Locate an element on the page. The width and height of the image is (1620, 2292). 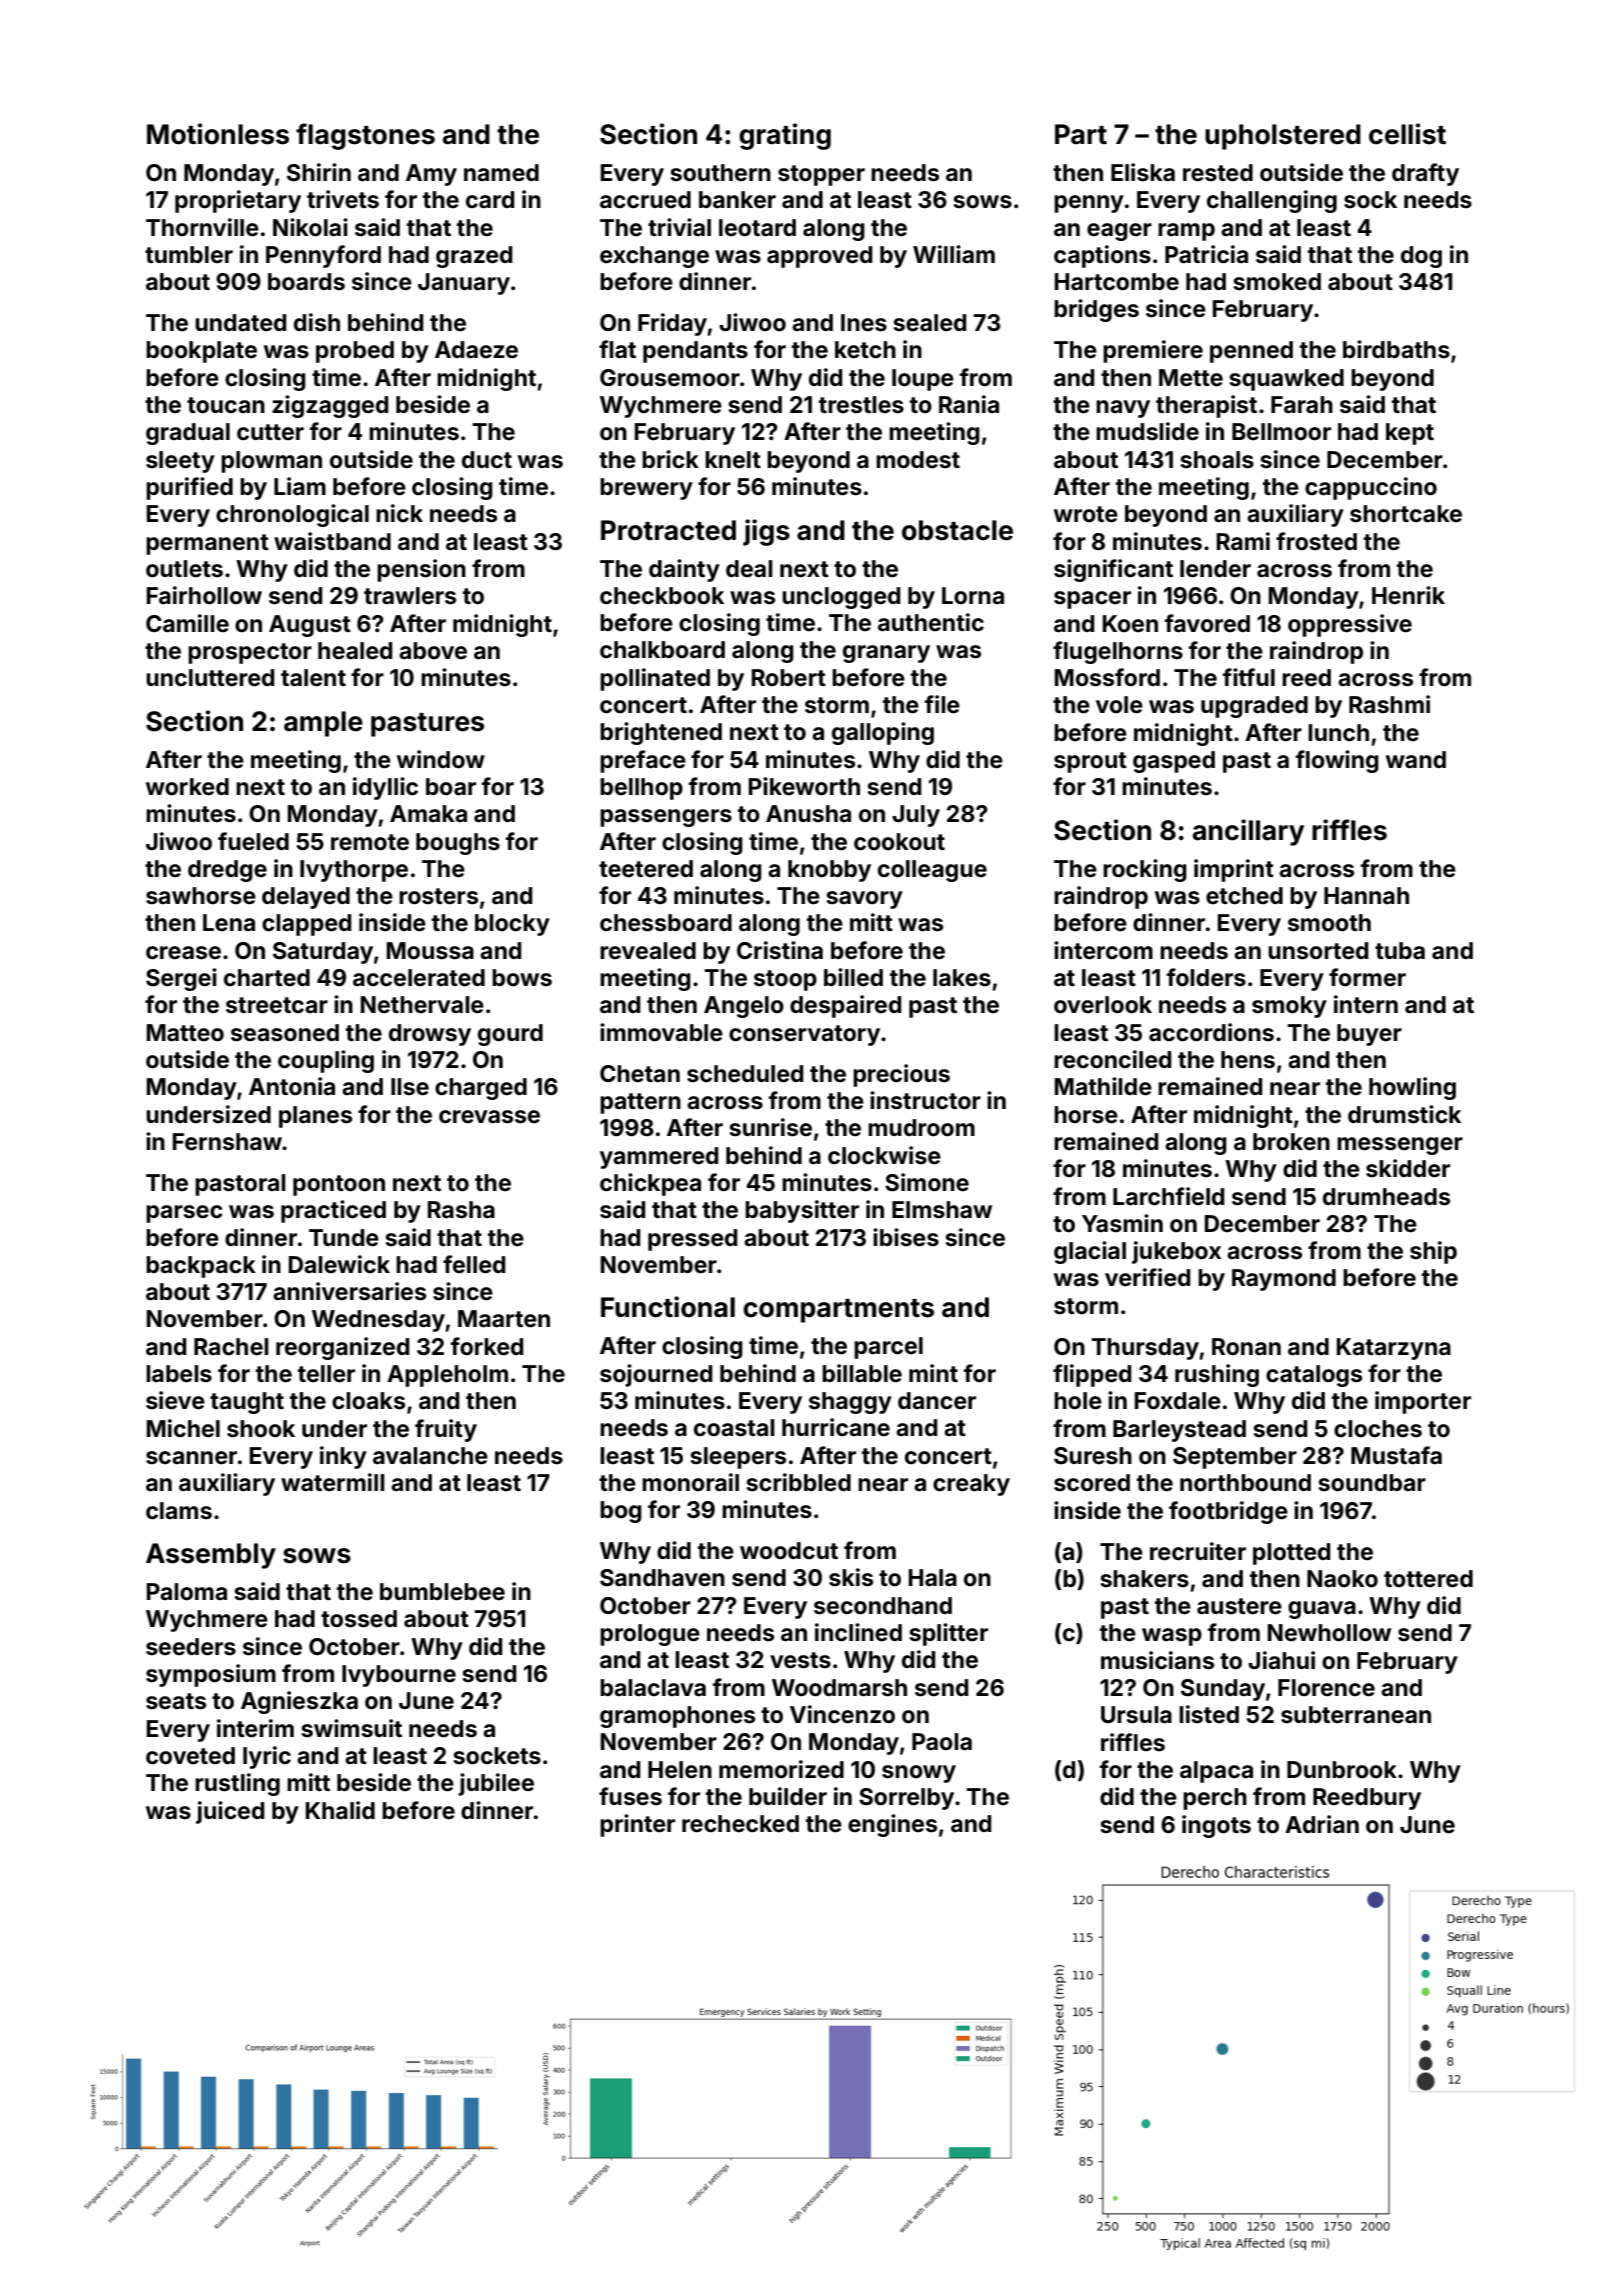
stopper is located at coordinates (821, 175).
